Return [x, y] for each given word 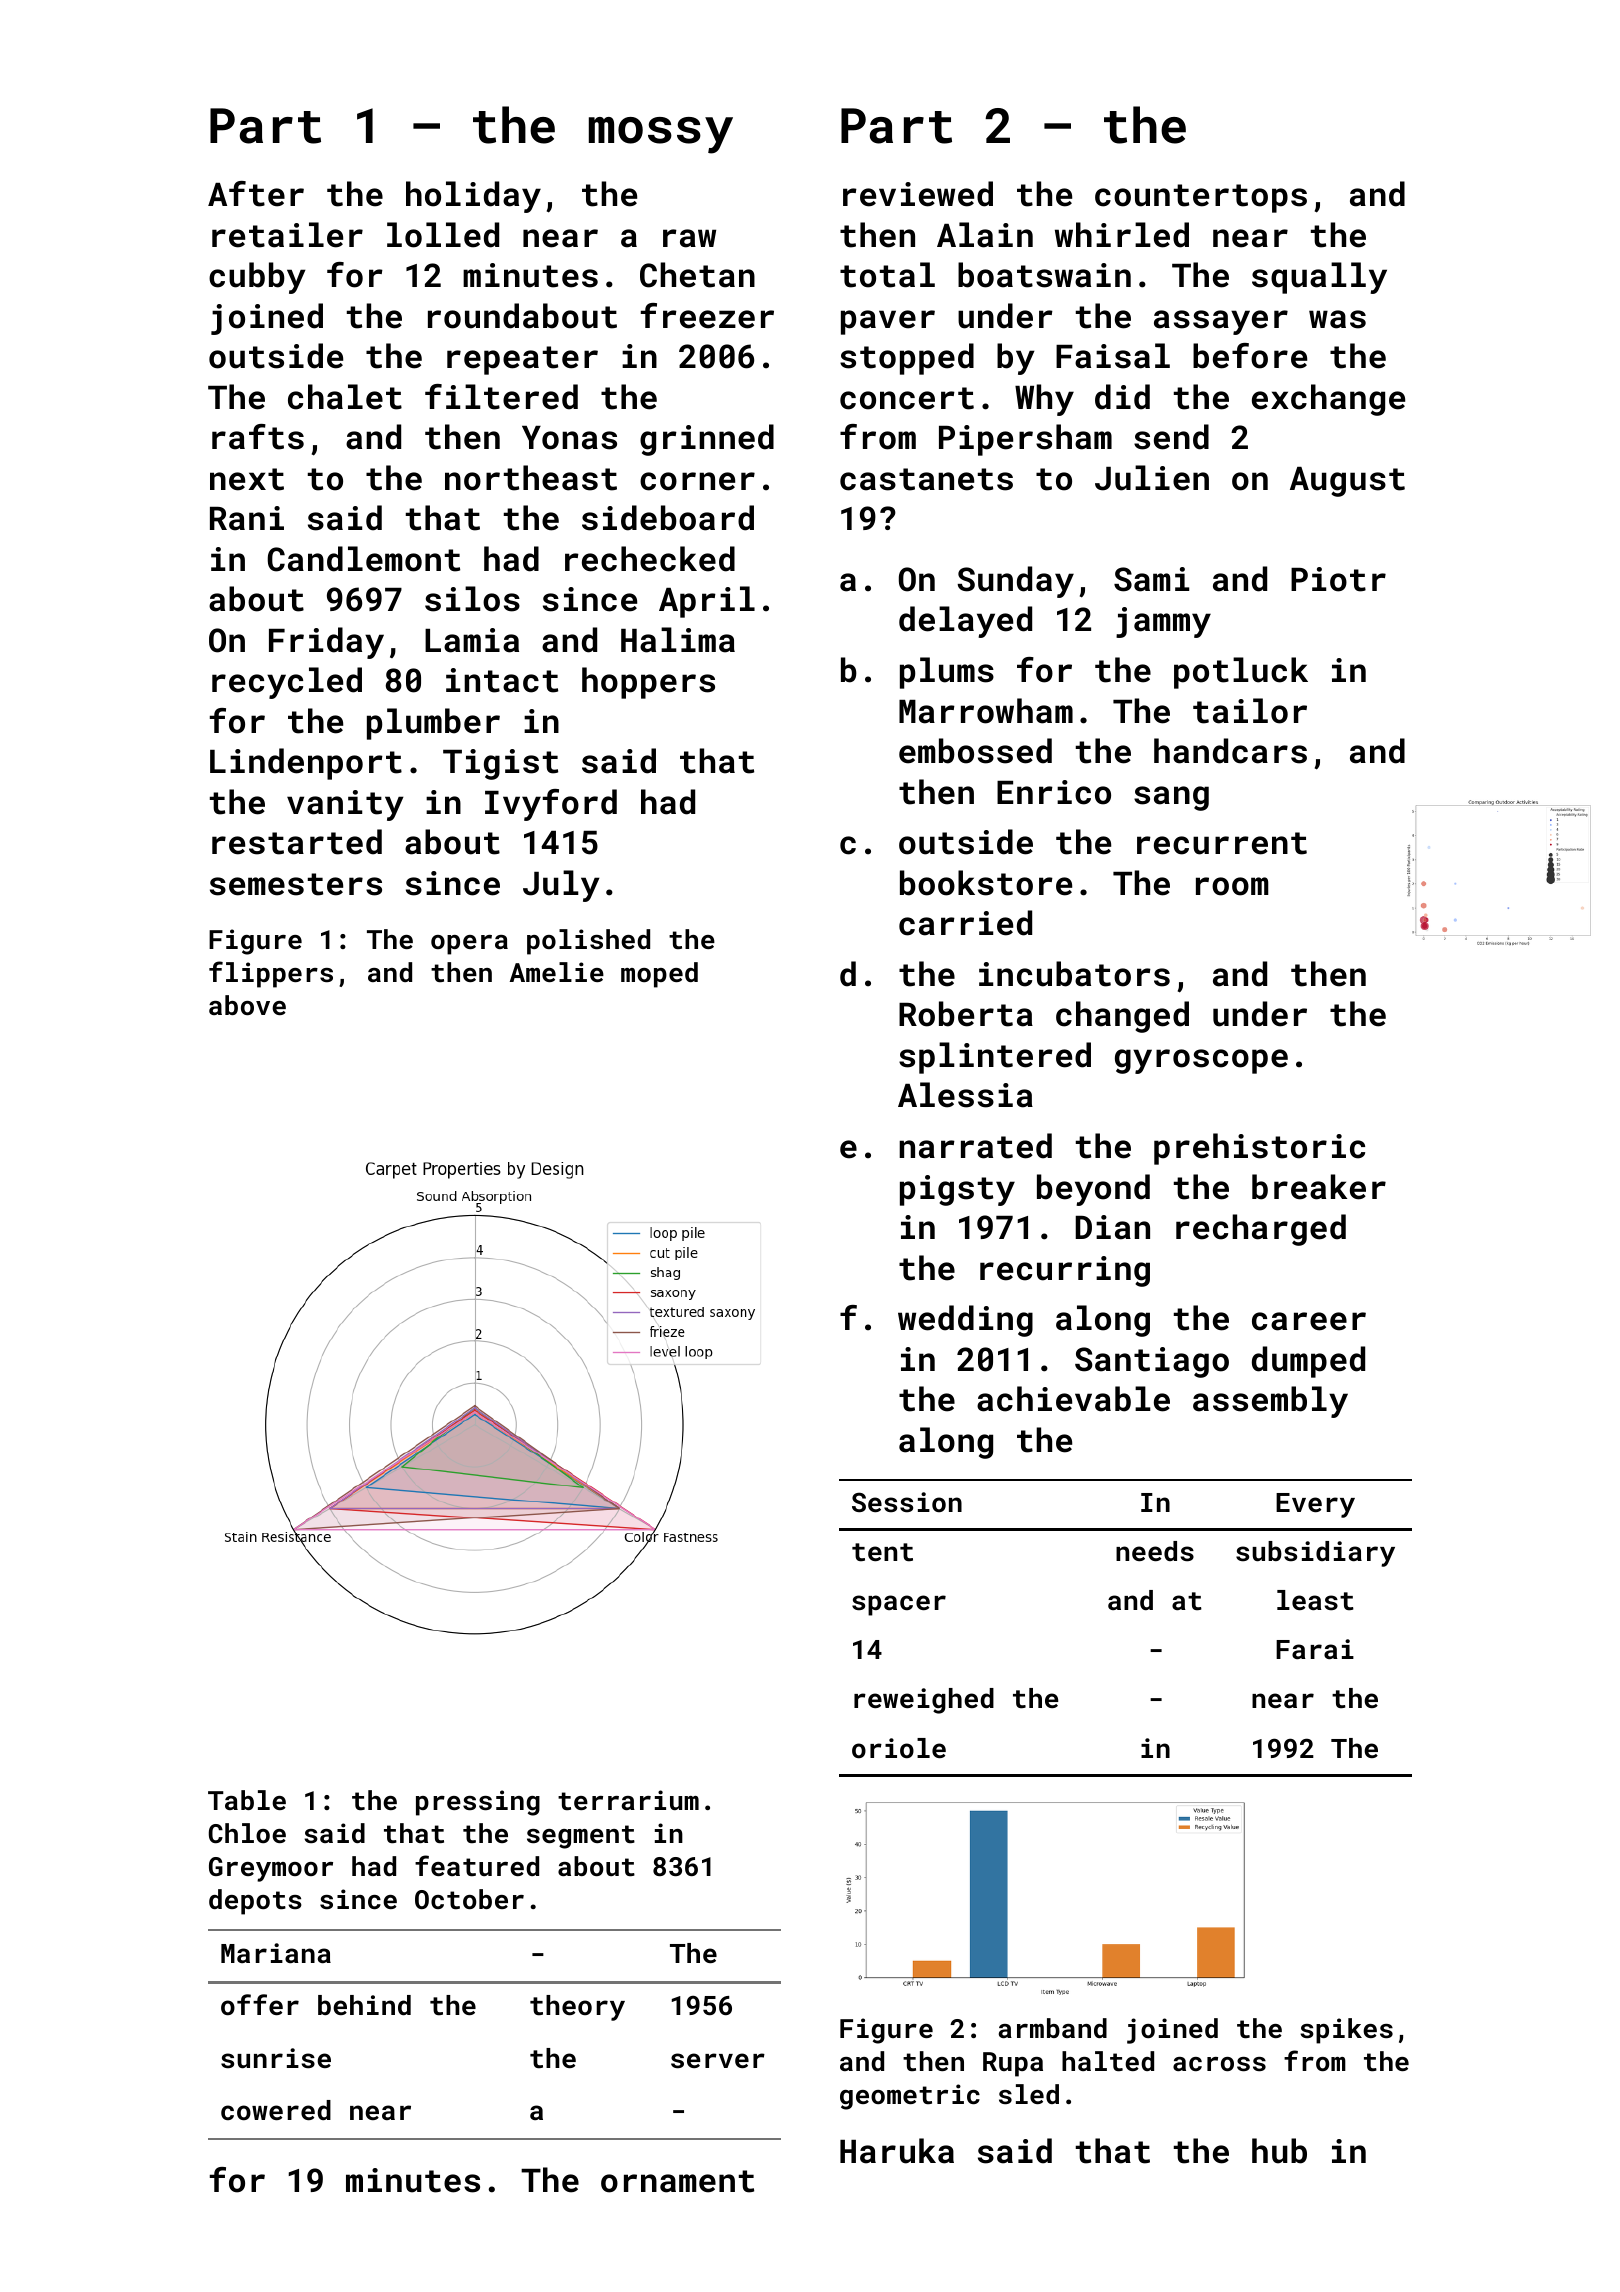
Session [907, 1502]
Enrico [1054, 792]
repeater [522, 360]
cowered [276, 2110]
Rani [247, 518]
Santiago [1152, 1362]
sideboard [668, 518]
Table [247, 1800]
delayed [965, 622]
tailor [1250, 711]
